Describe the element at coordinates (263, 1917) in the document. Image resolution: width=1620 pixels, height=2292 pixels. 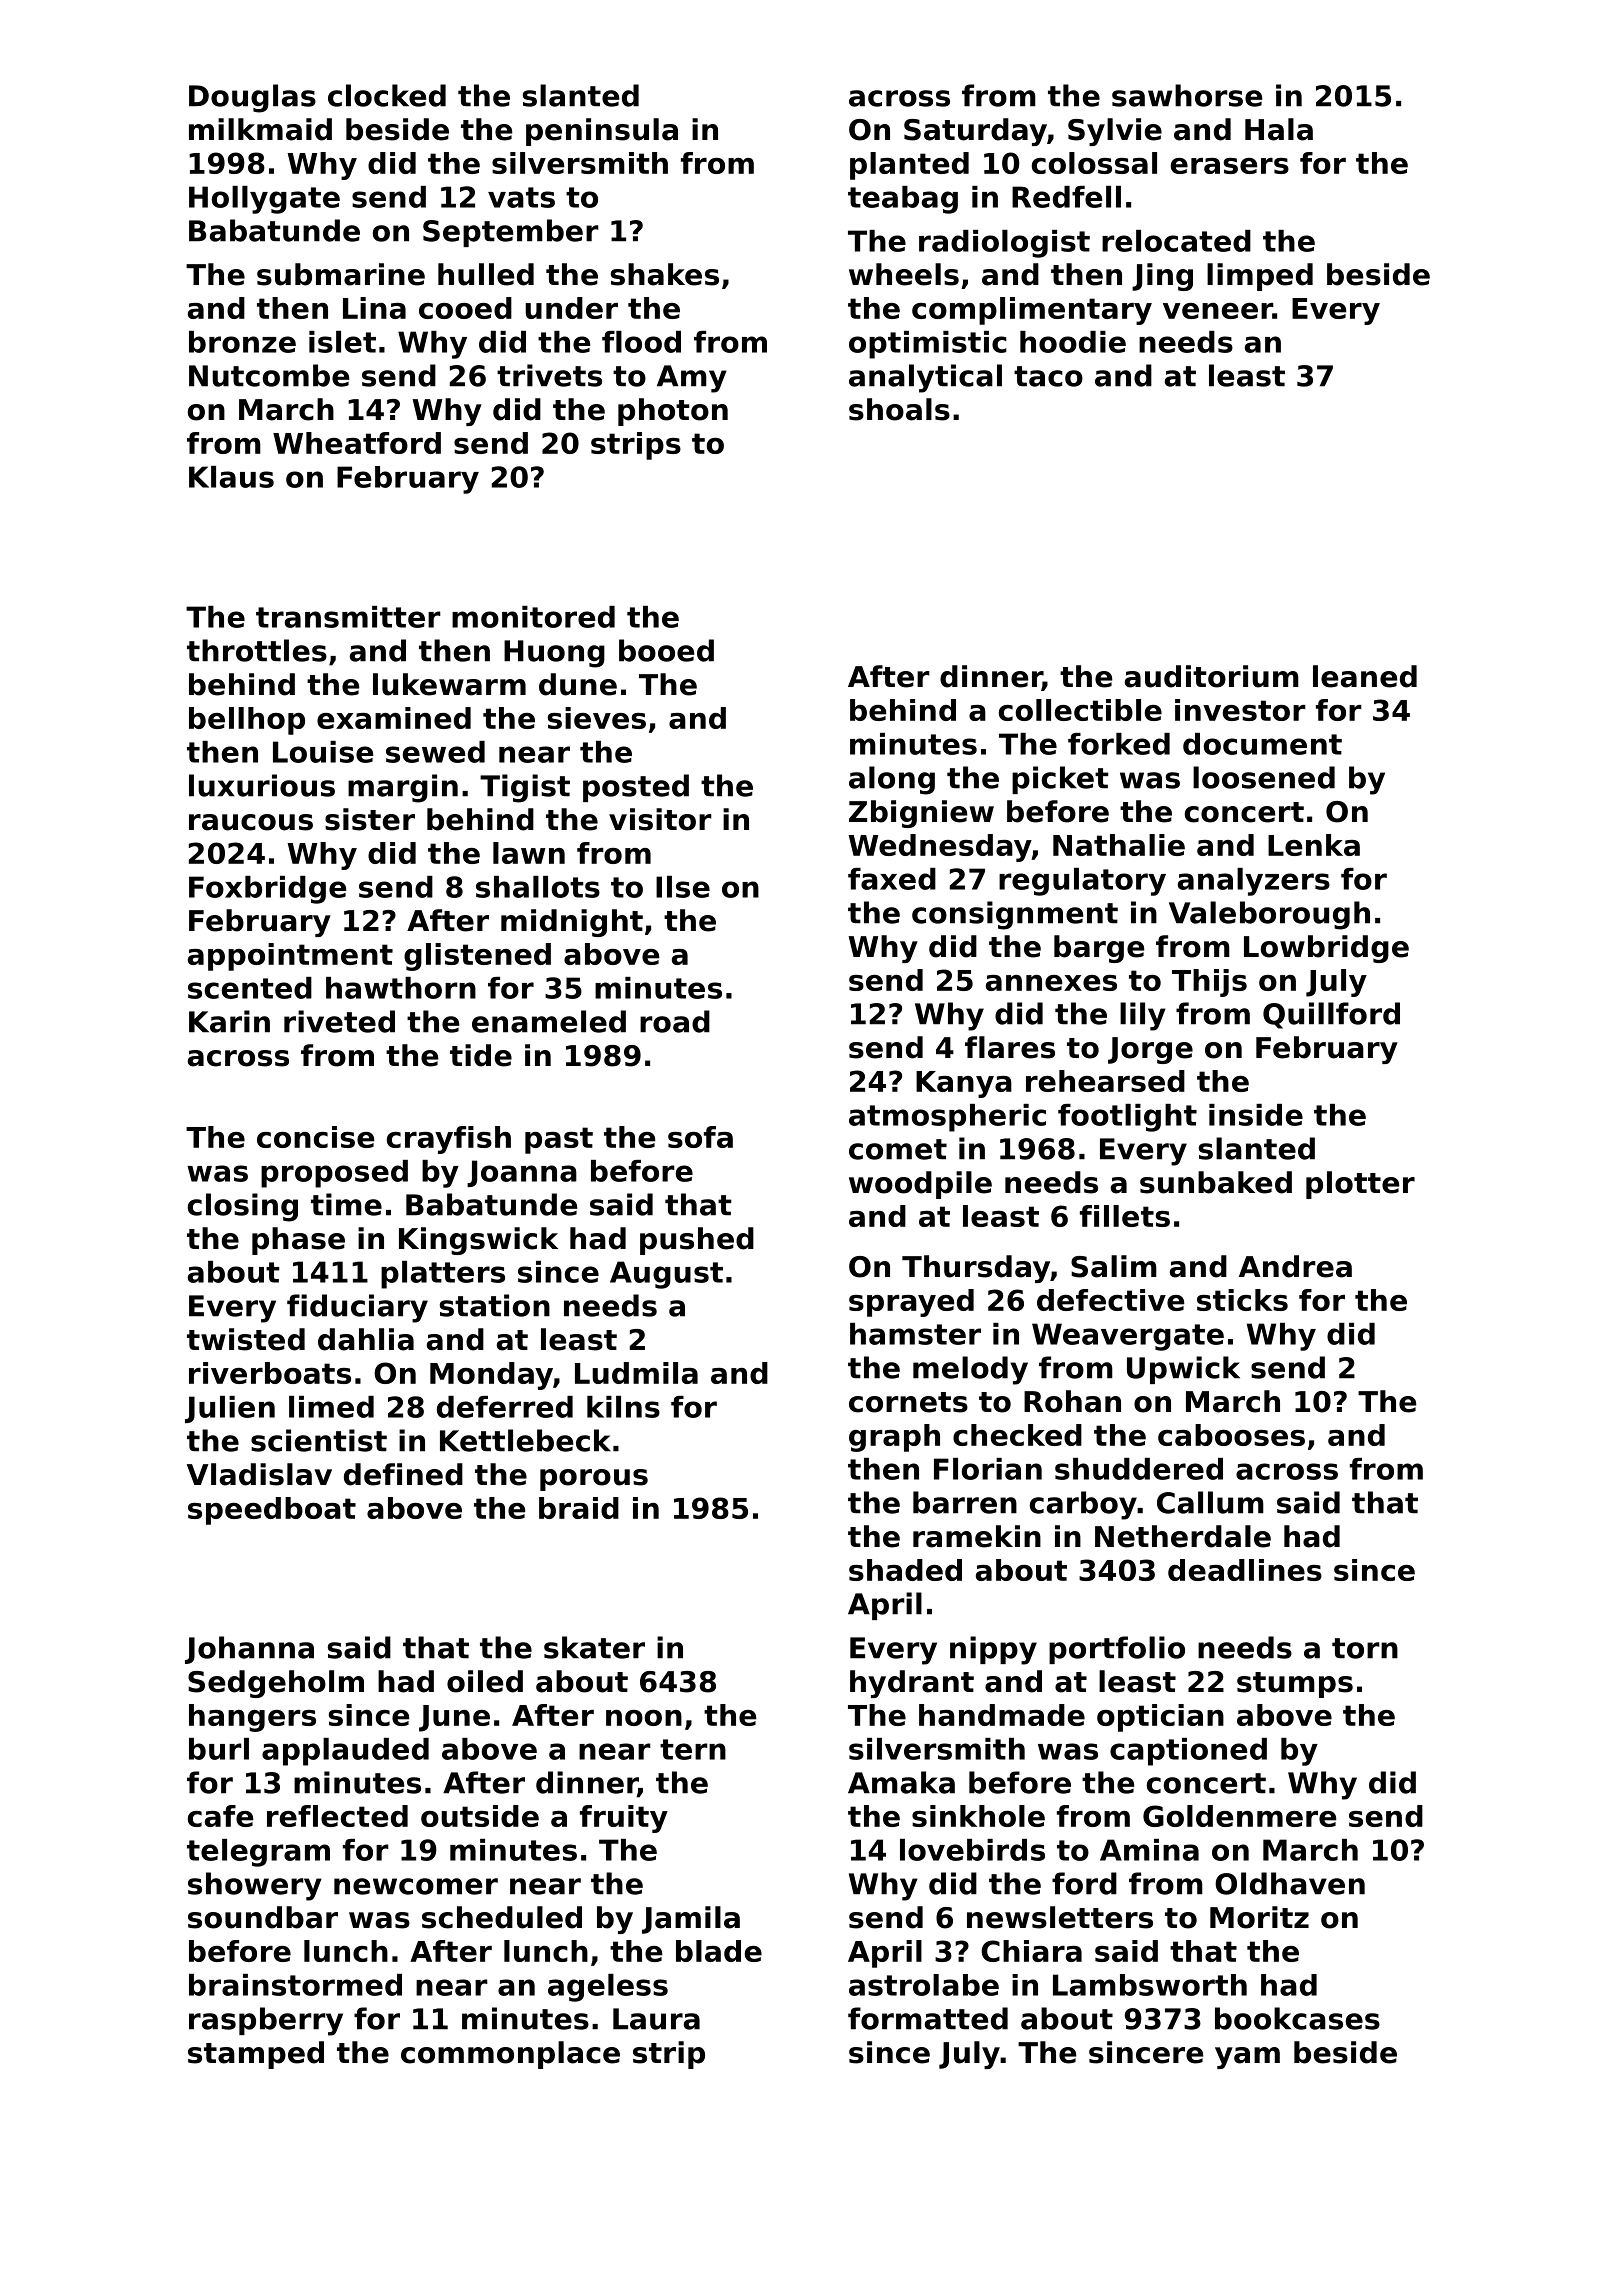
I see `soundbar` at that location.
